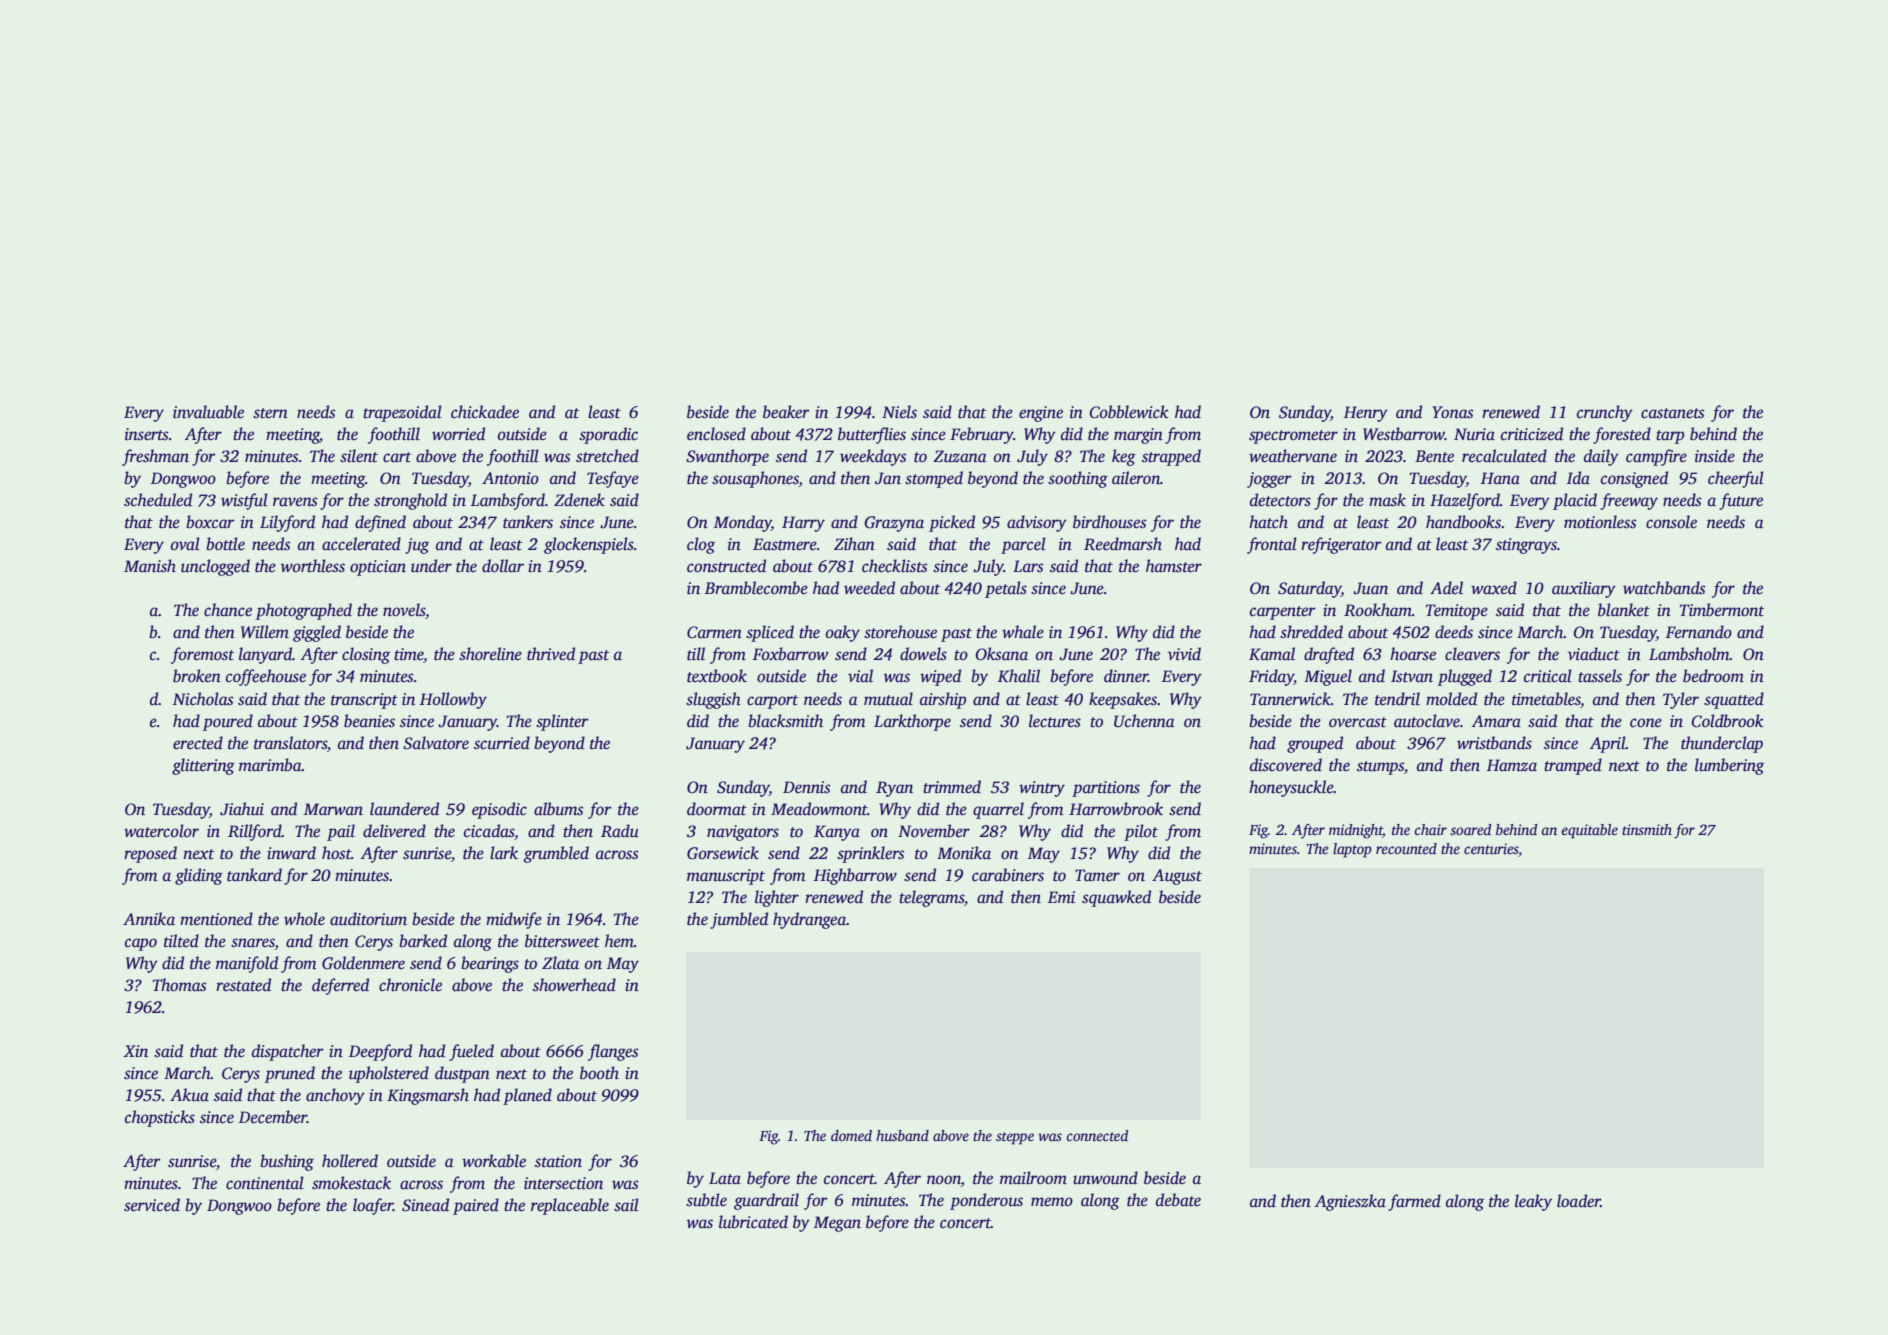 The height and width of the page is (1335, 1888). What do you see at coordinates (502, 743) in the page?
I see `scurried` at bounding box center [502, 743].
